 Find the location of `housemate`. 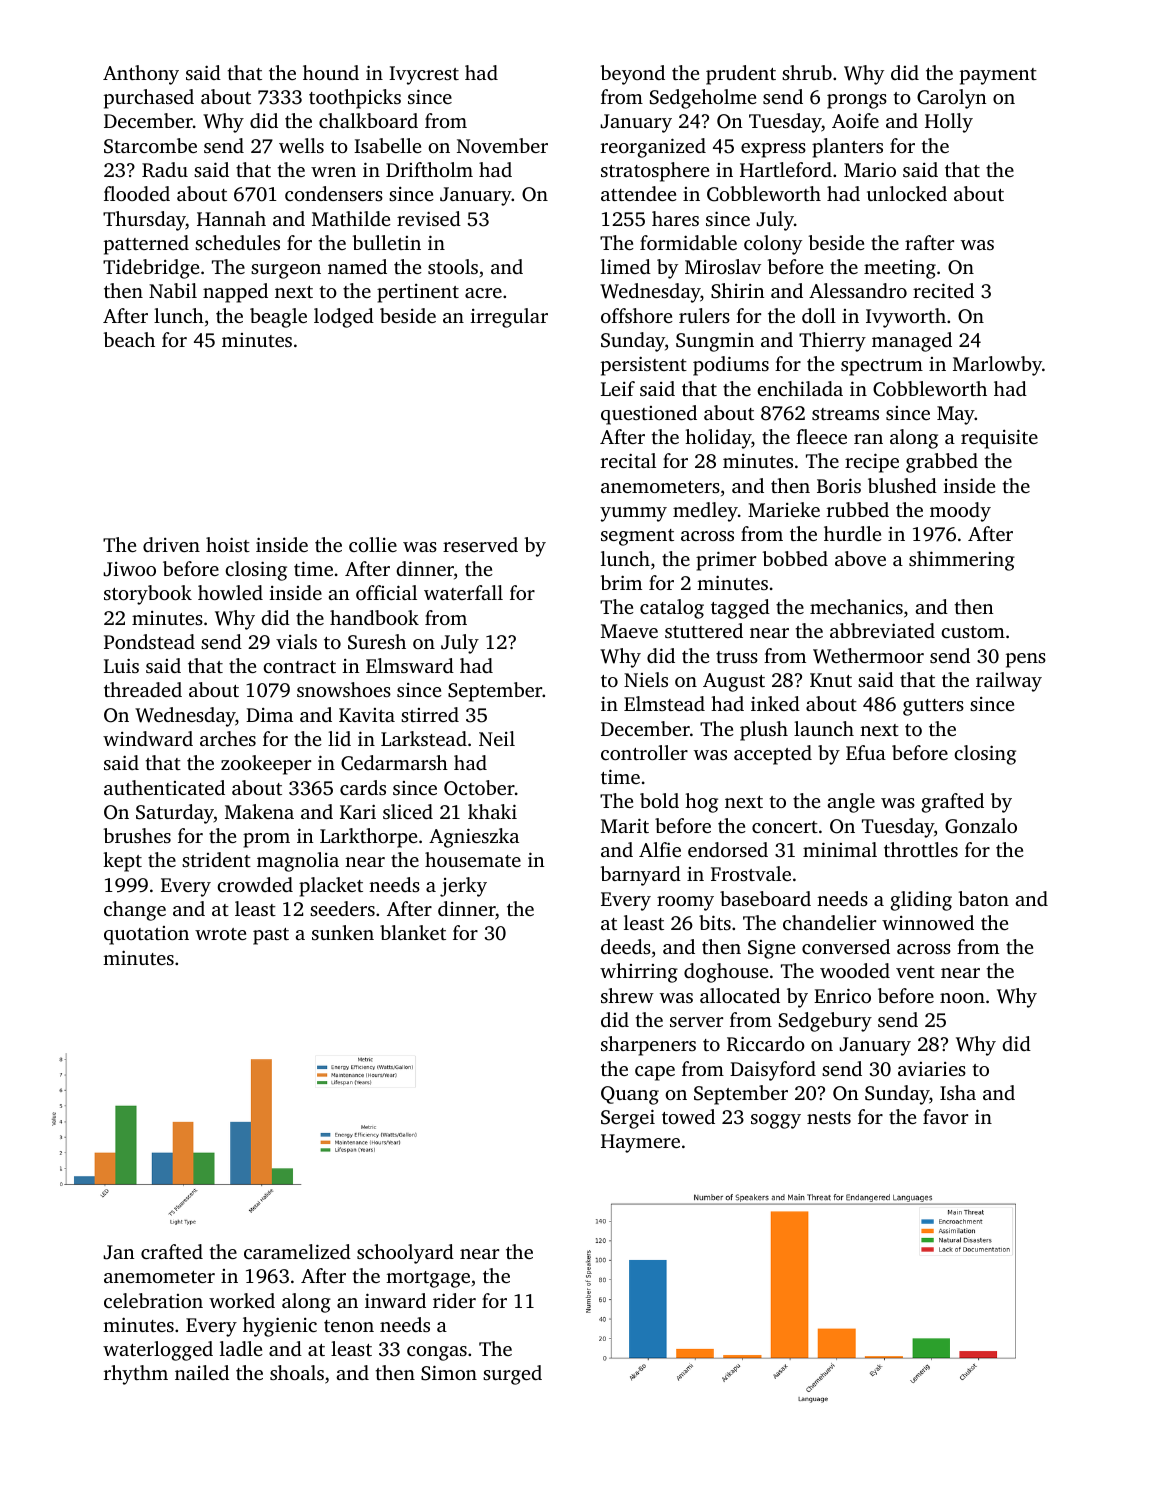

housemate is located at coordinates (473, 859).
